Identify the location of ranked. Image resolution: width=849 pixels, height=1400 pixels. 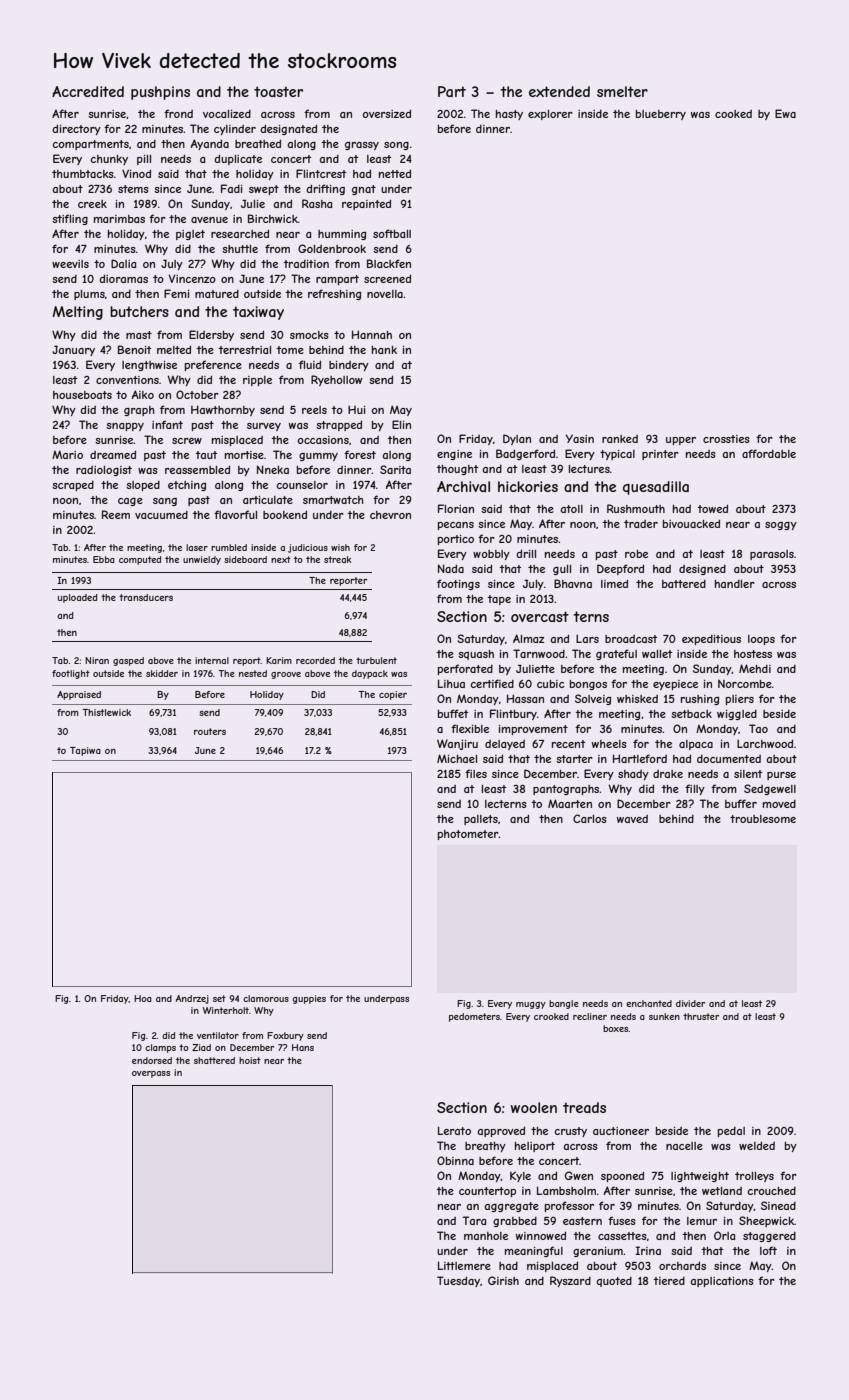
(620, 439).
